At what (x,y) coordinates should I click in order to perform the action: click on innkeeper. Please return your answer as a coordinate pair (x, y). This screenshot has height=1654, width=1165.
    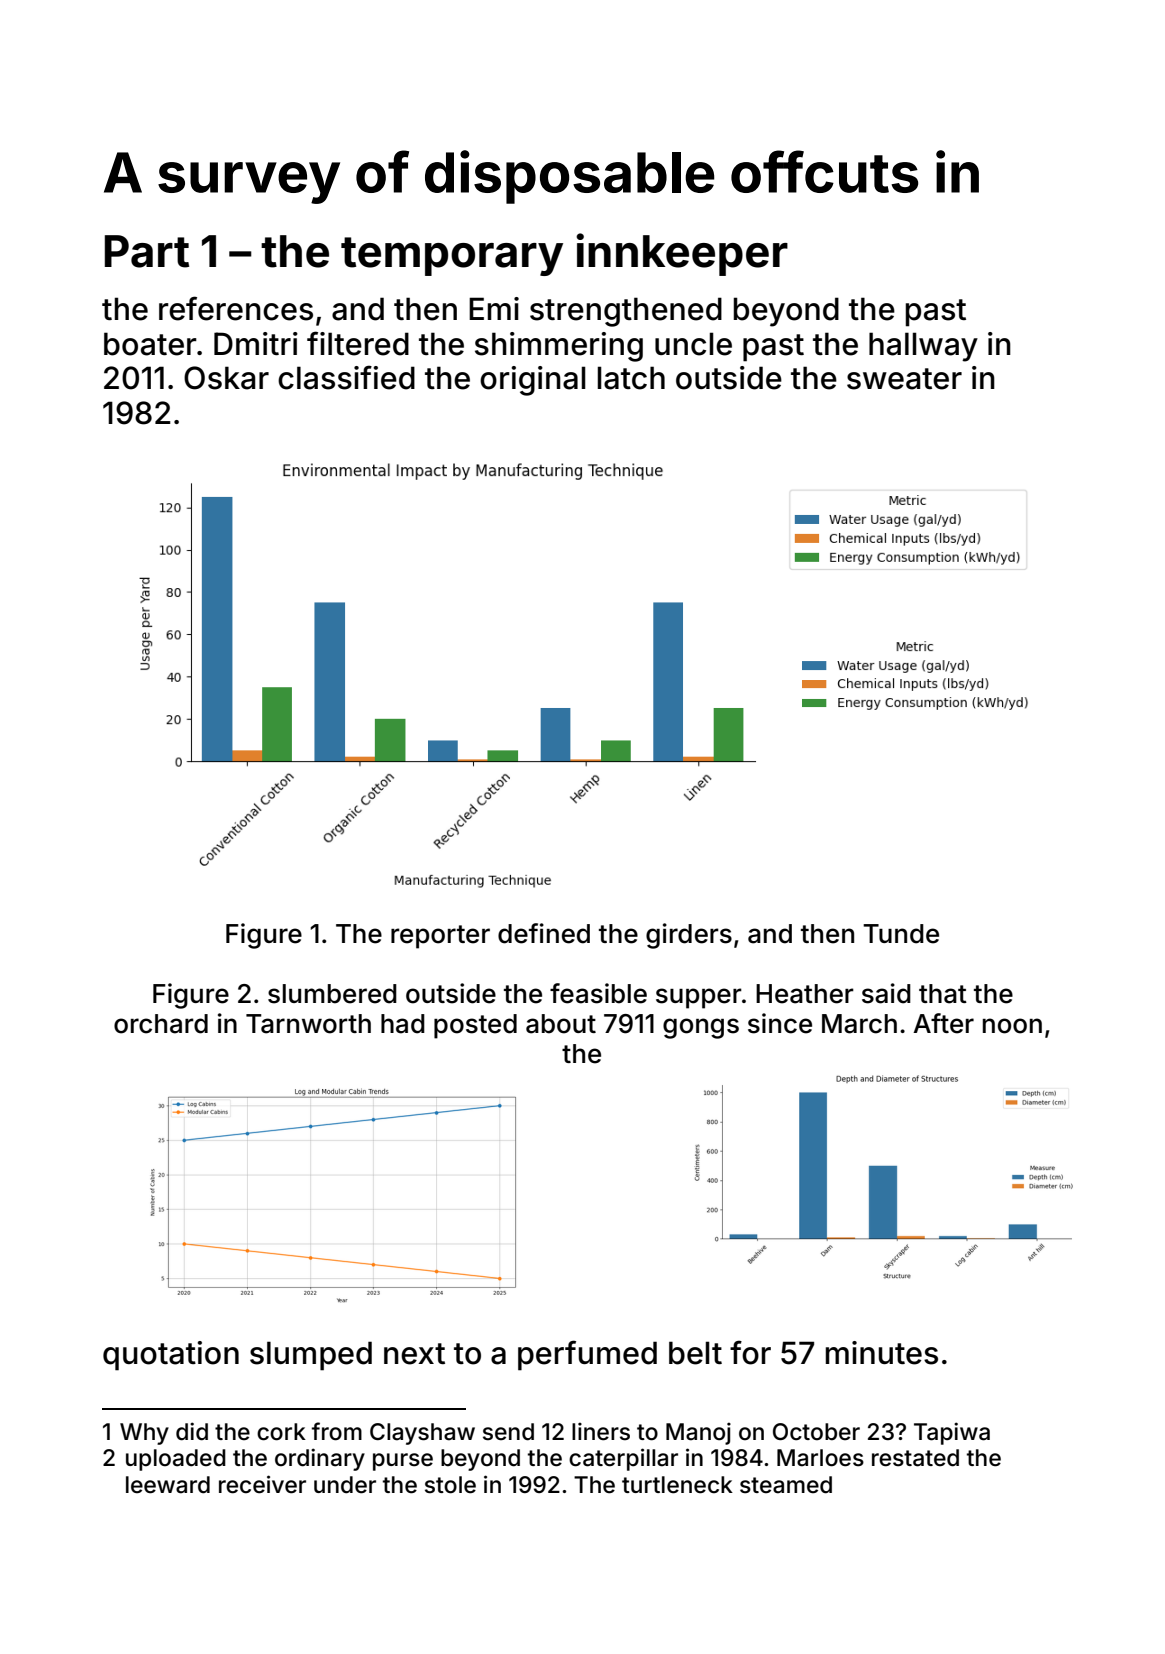
    Looking at the image, I should click on (682, 254).
